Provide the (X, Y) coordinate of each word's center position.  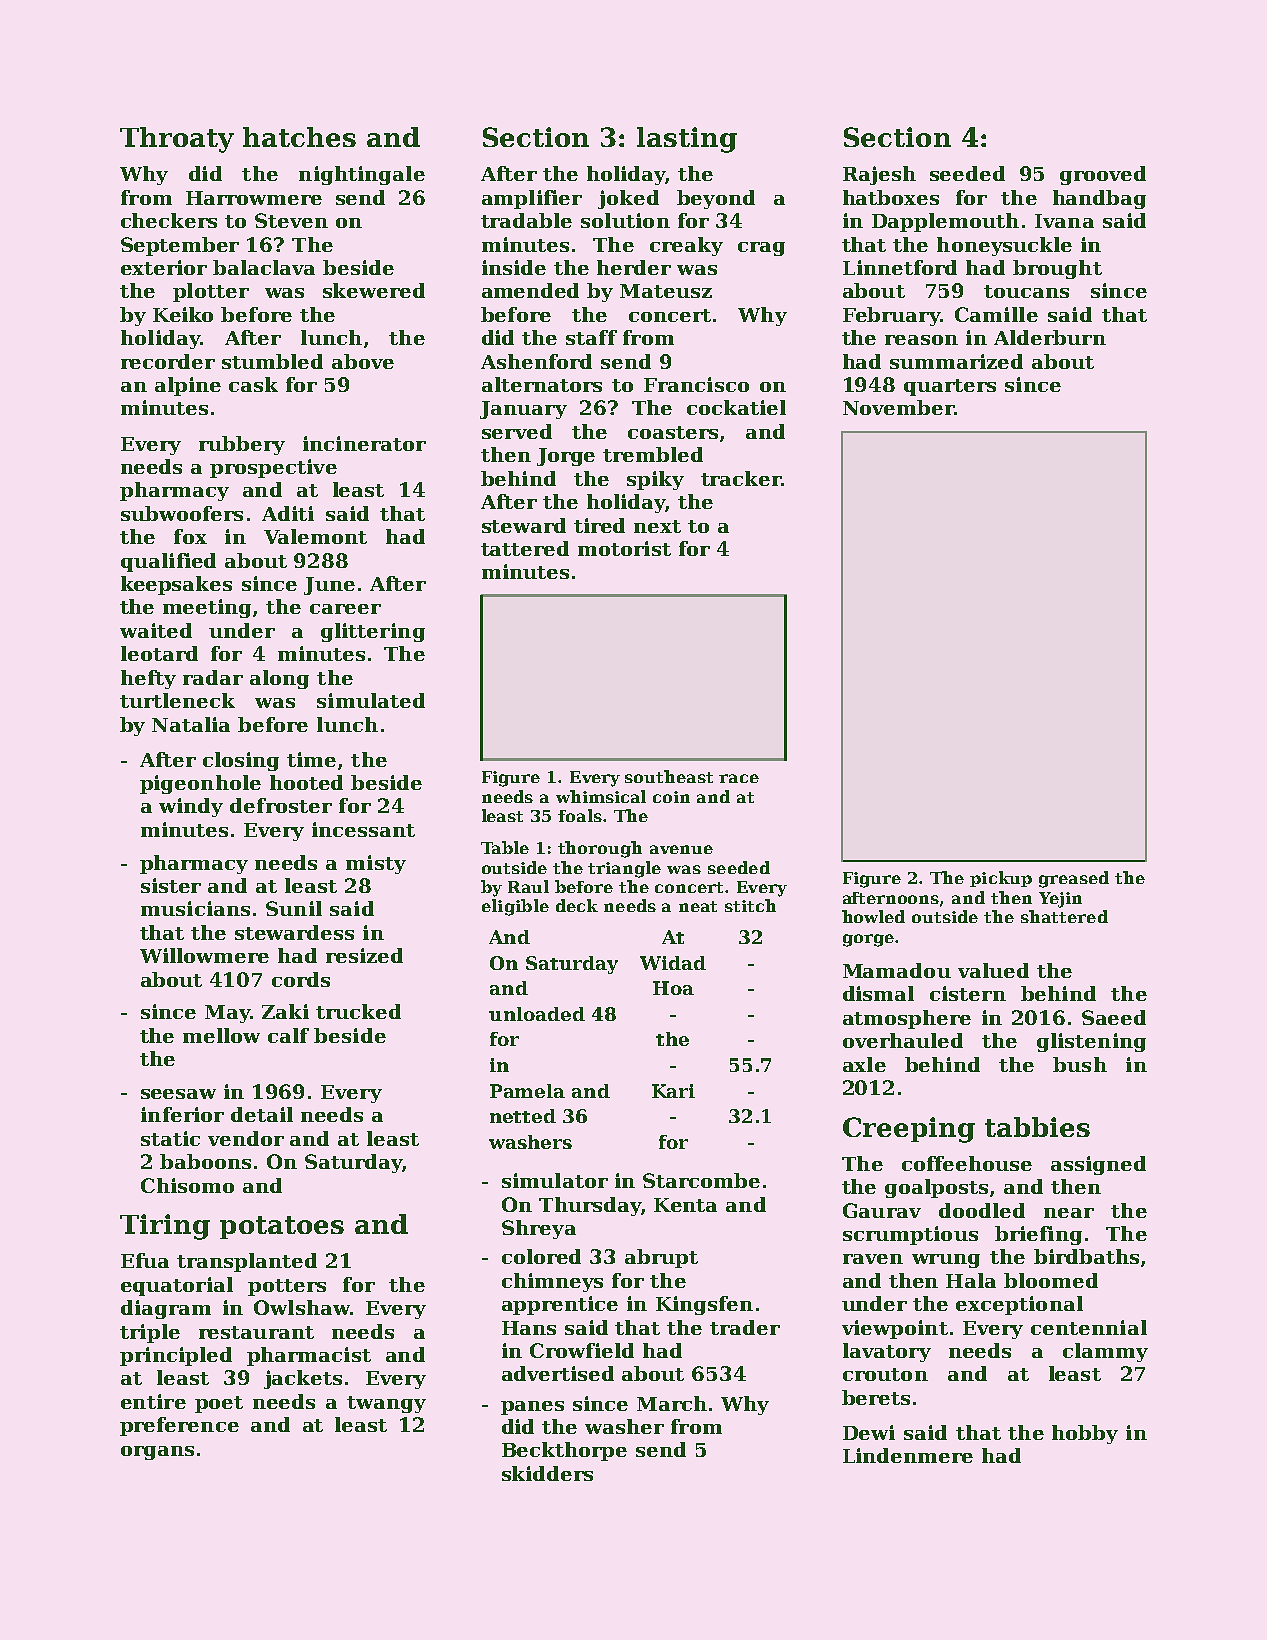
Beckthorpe (564, 1451)
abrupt (661, 1258)
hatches (299, 137)
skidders (547, 1473)
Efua (145, 1260)
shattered (1064, 916)
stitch (750, 905)
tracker (741, 478)
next (657, 526)
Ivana (1064, 221)
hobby (1085, 1434)
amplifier (532, 199)
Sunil (294, 908)
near (1069, 1213)
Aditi (288, 513)
